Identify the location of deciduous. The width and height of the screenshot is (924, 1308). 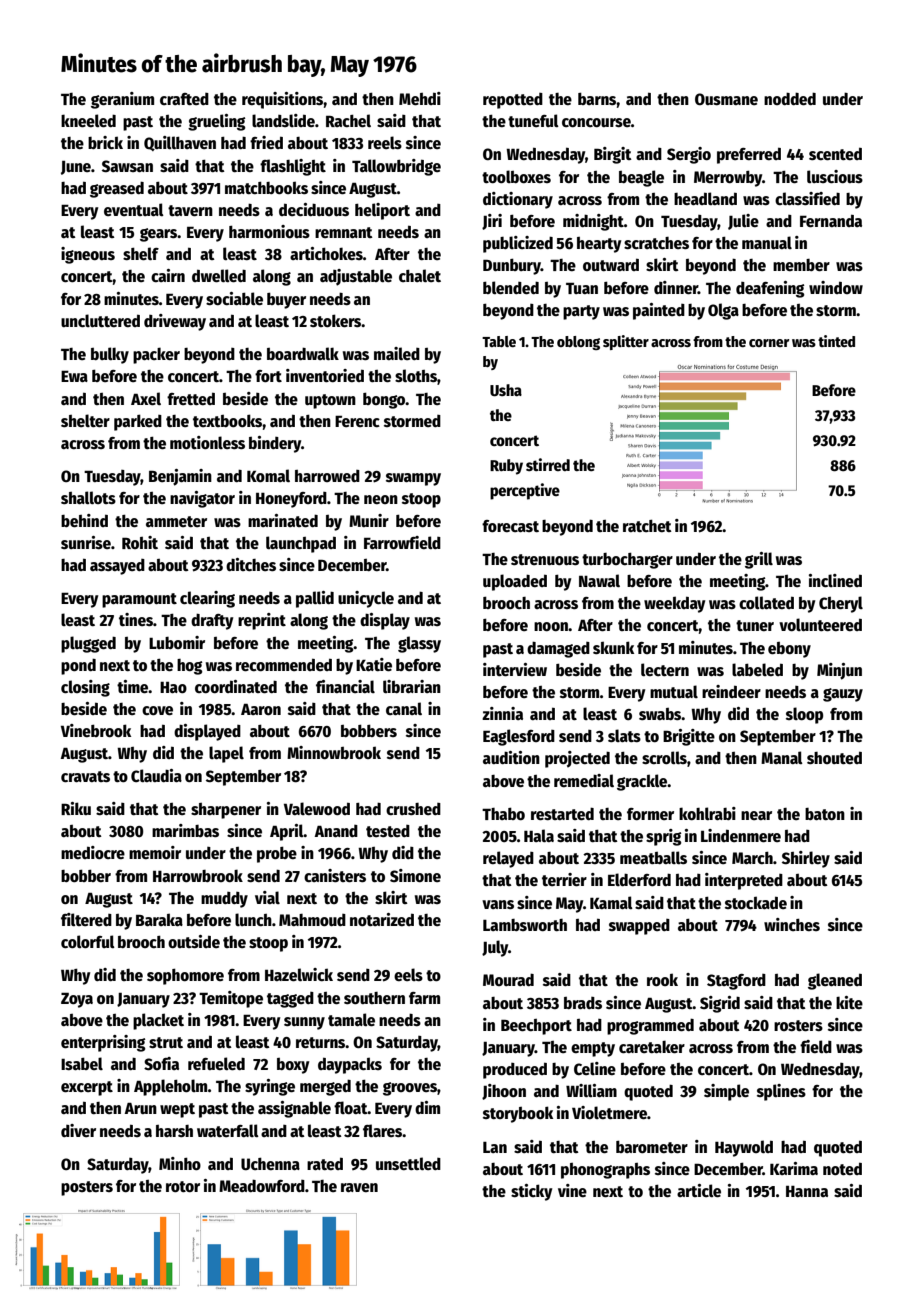
(314, 210).
